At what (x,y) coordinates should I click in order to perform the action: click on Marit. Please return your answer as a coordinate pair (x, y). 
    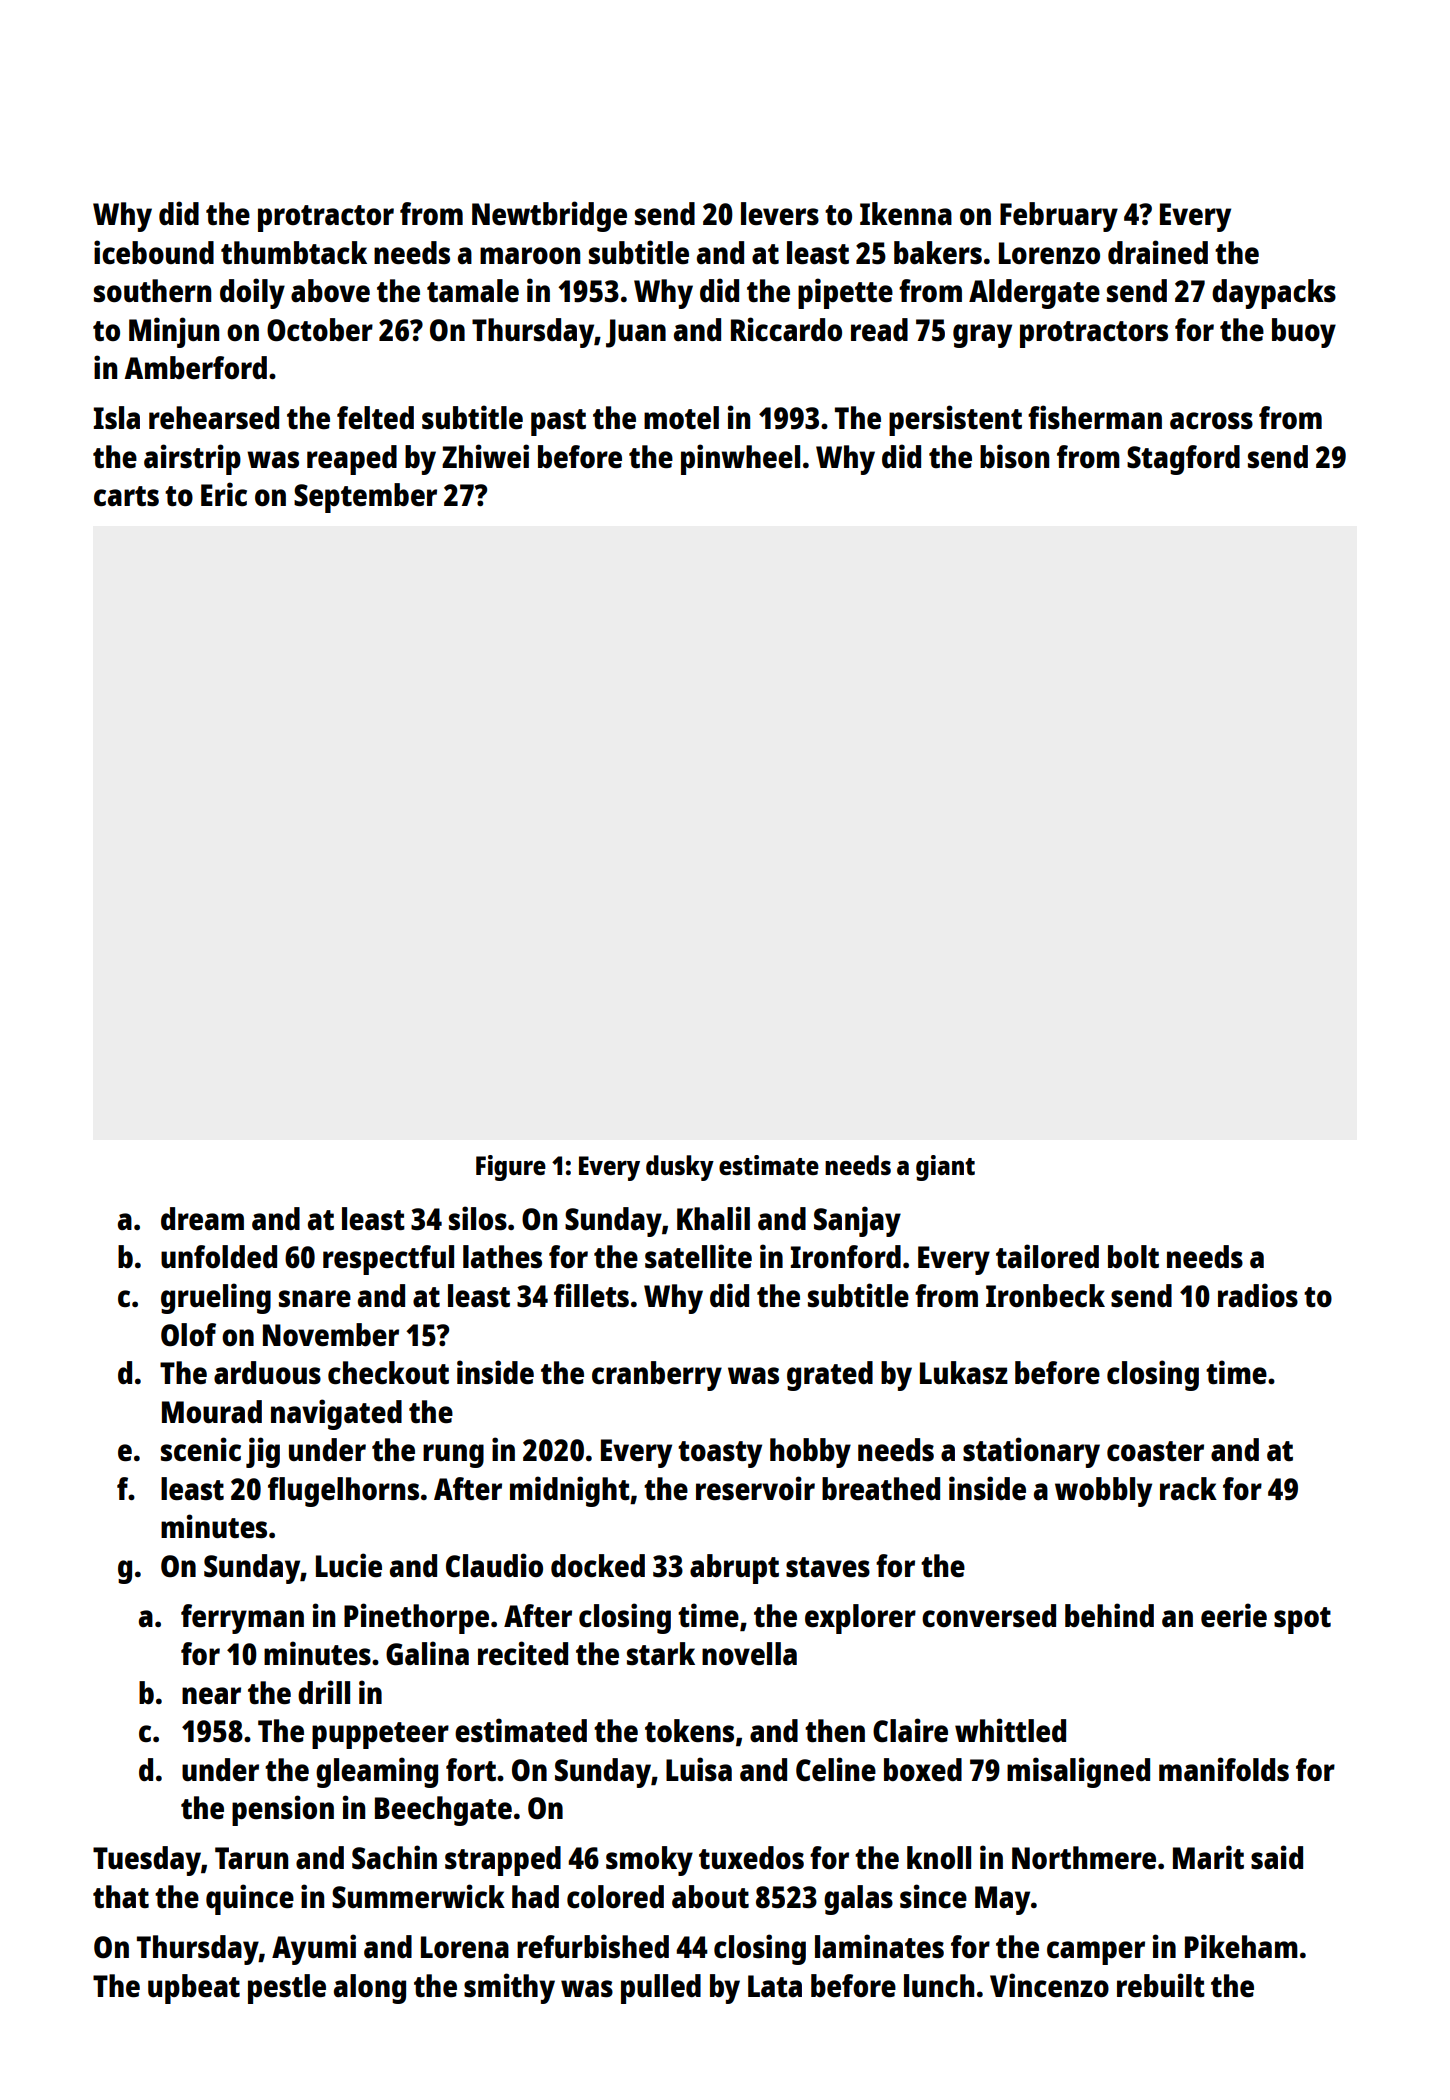
    Looking at the image, I should click on (1208, 1857).
